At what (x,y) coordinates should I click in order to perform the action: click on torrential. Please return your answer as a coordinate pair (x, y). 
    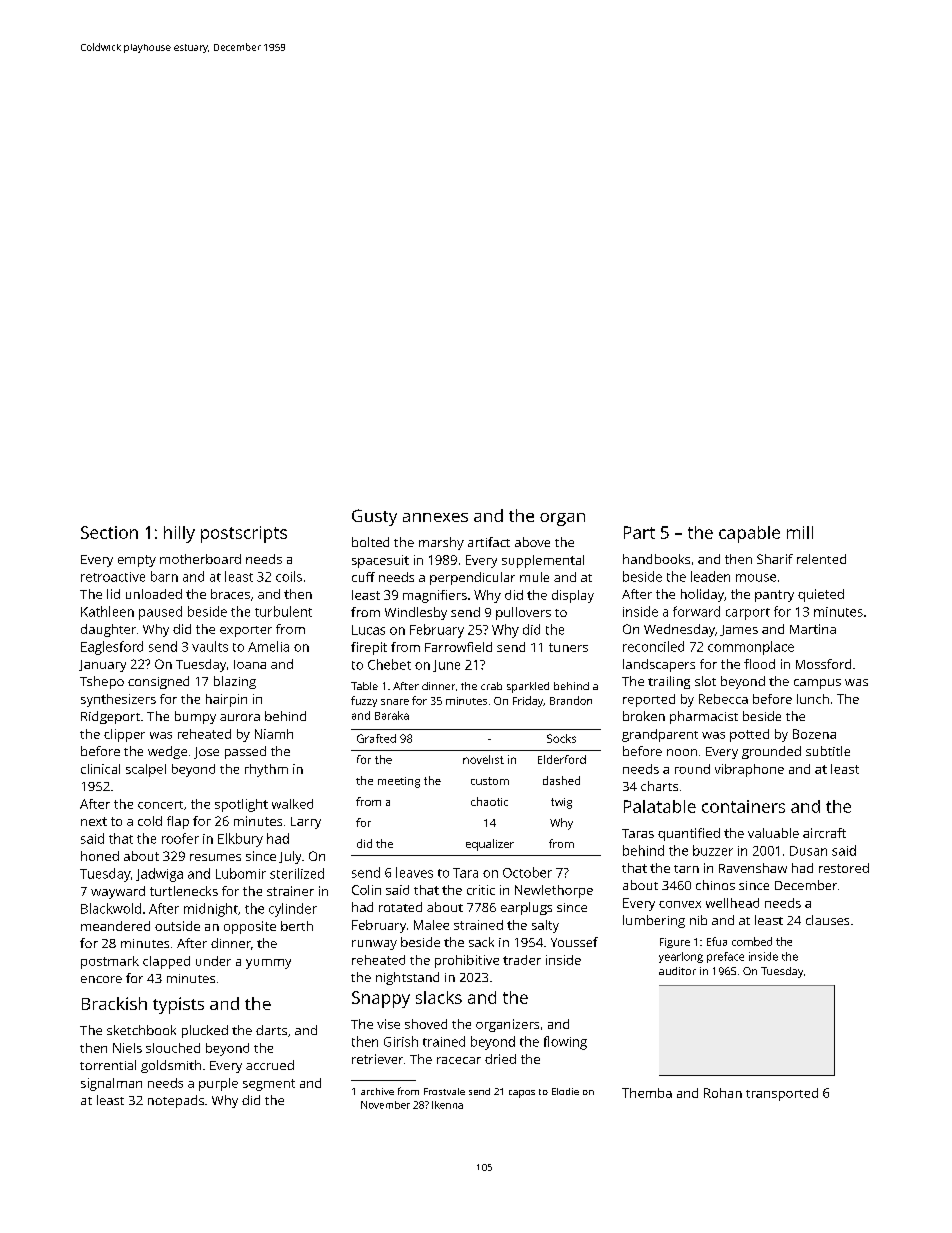
    Looking at the image, I should click on (108, 1065).
